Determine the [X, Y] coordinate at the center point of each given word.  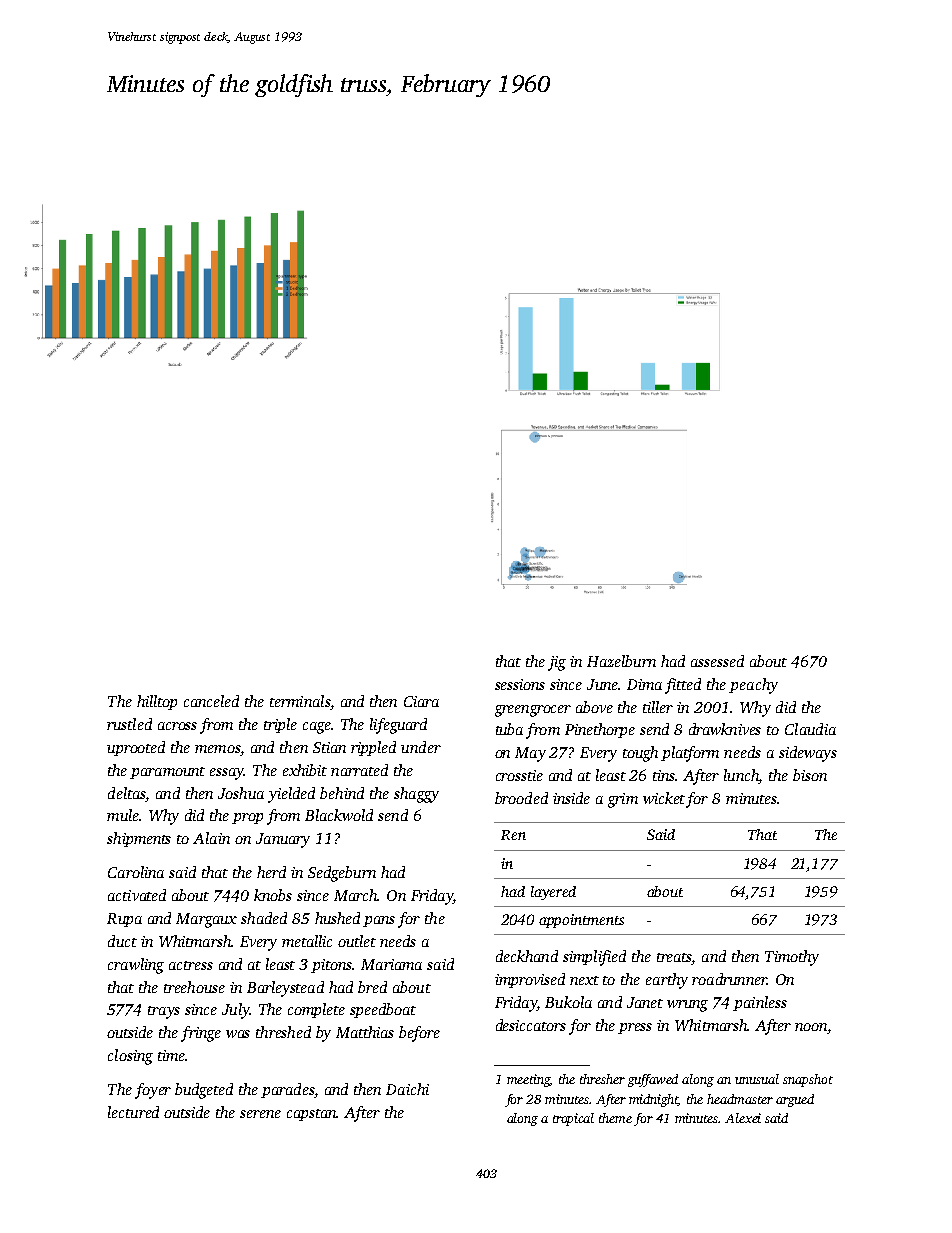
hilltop [157, 702]
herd [271, 872]
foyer [153, 1091]
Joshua [241, 793]
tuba [509, 729]
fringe [201, 1034]
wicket [664, 798]
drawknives [725, 729]
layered [553, 893]
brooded [521, 798]
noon [811, 1027]
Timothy [792, 958]
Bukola [568, 1002]
